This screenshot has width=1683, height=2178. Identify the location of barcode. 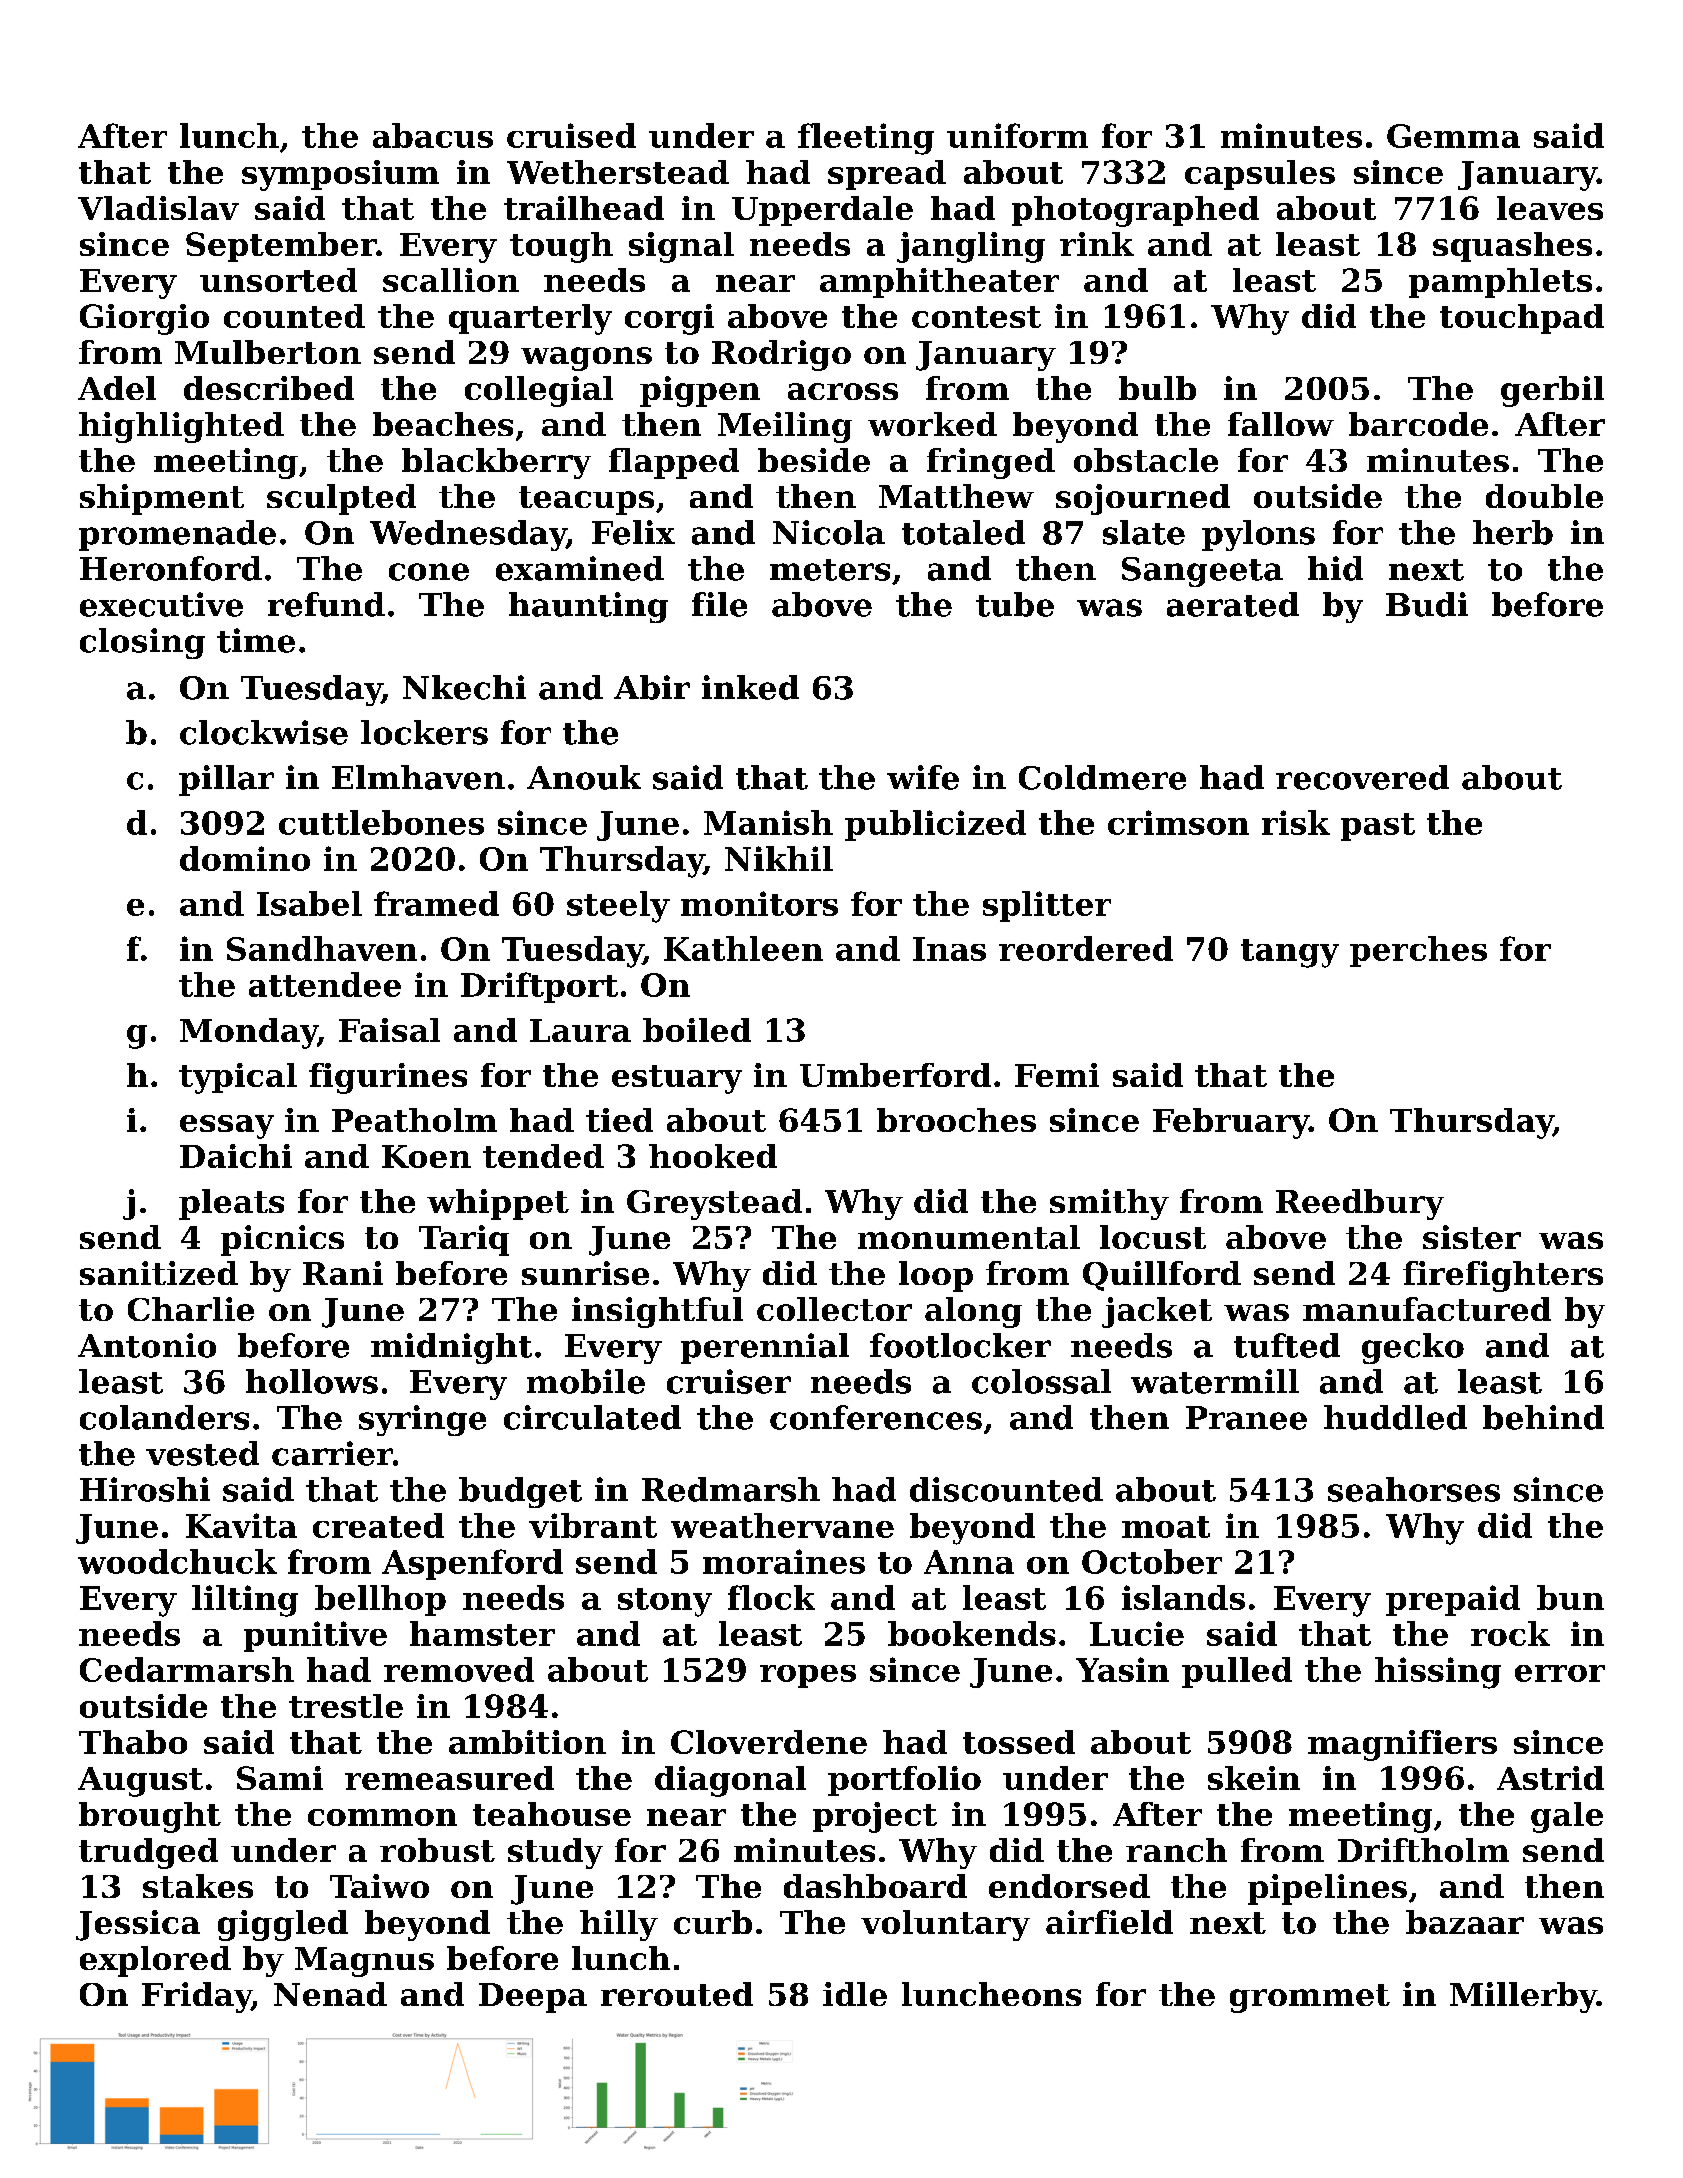
(1418, 424).
